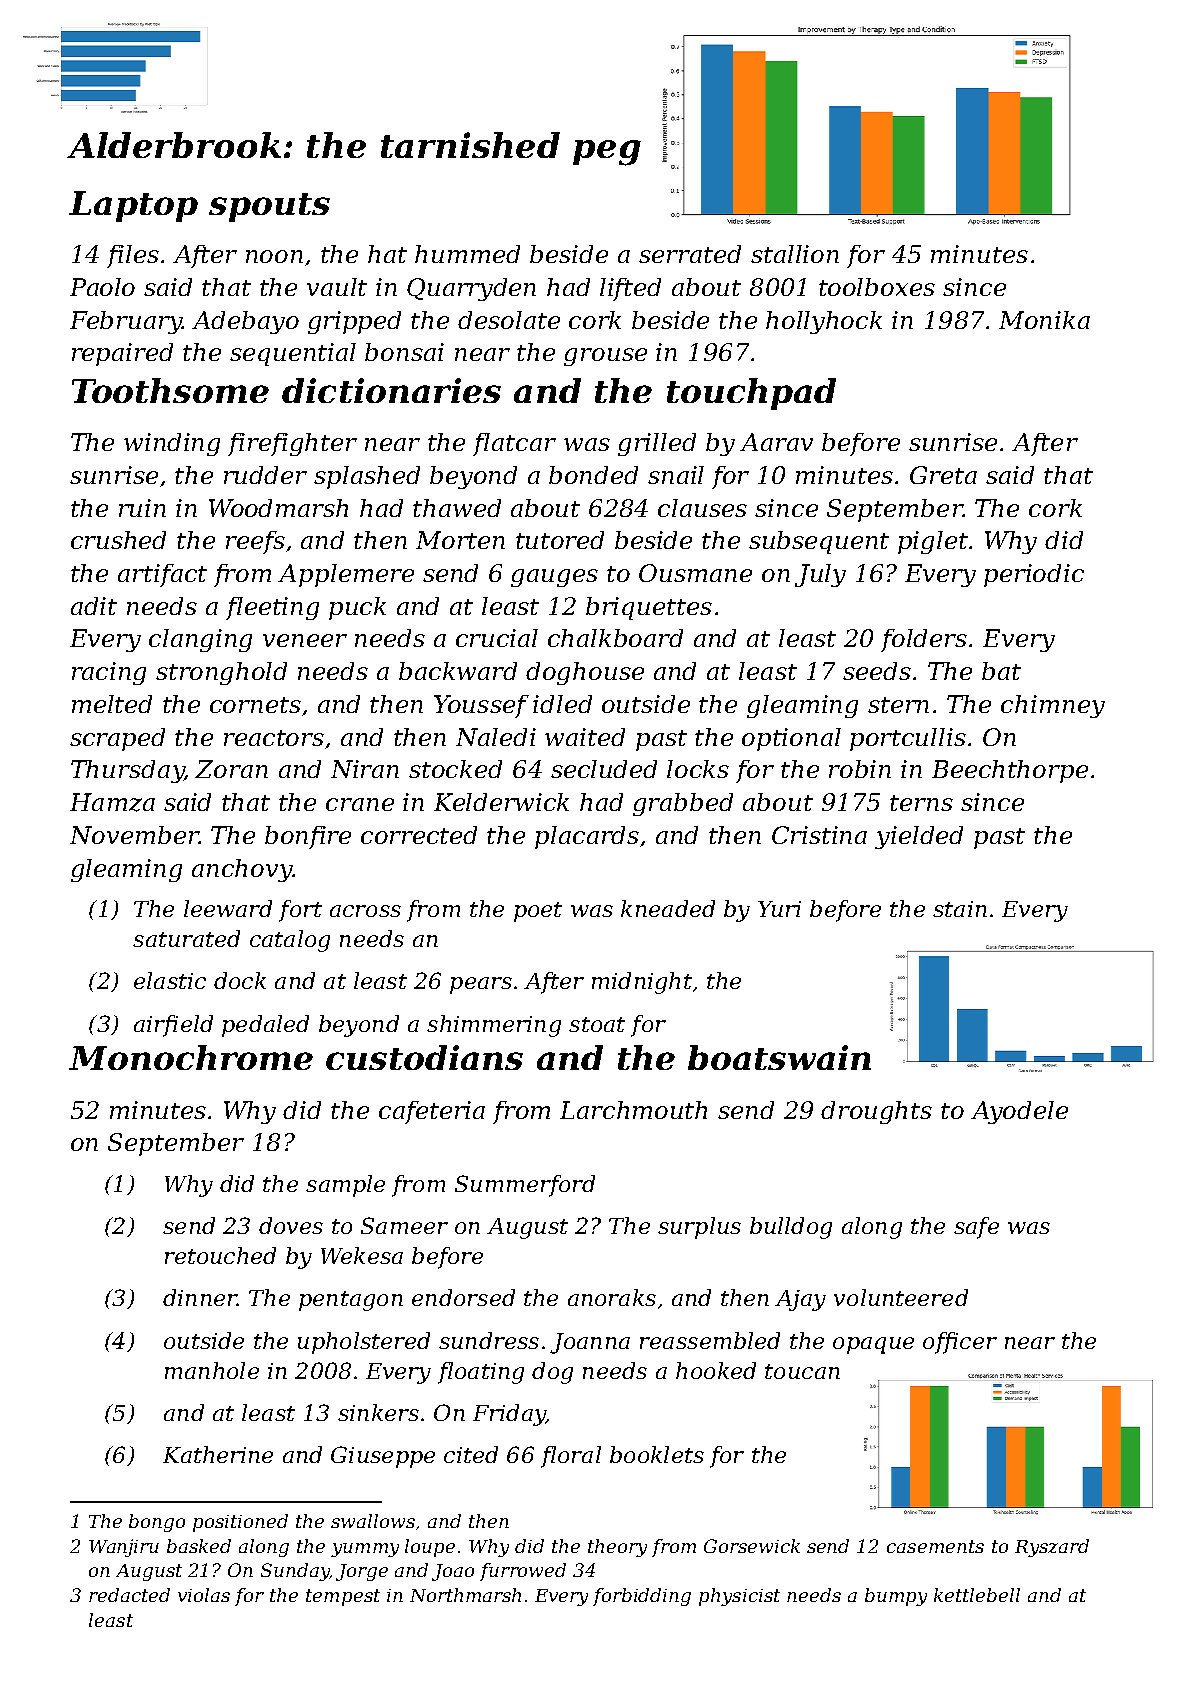 The width and height of the image is (1177, 1705). I want to click on opaque, so click(873, 1345).
